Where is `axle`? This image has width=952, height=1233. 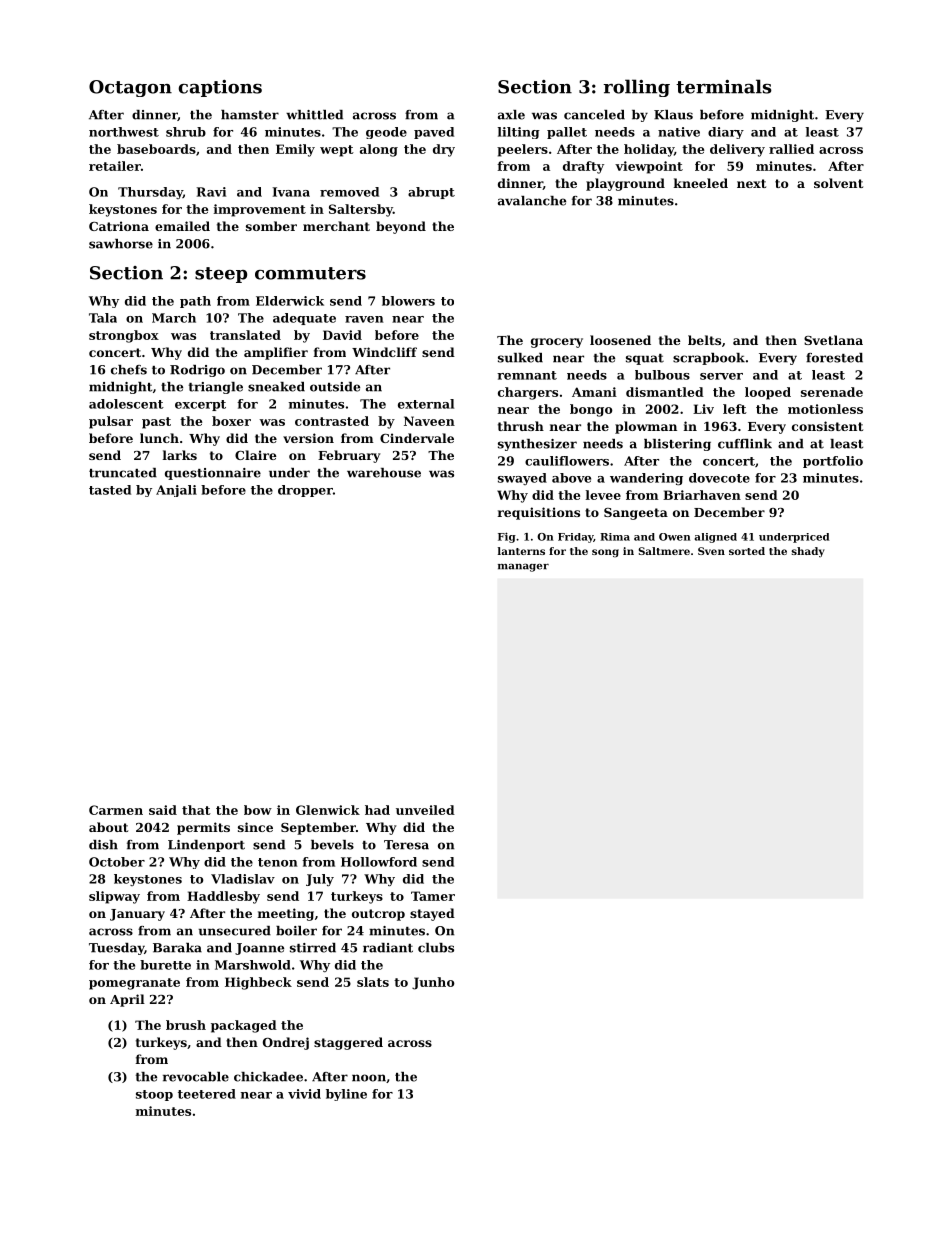
axle is located at coordinates (511, 115).
